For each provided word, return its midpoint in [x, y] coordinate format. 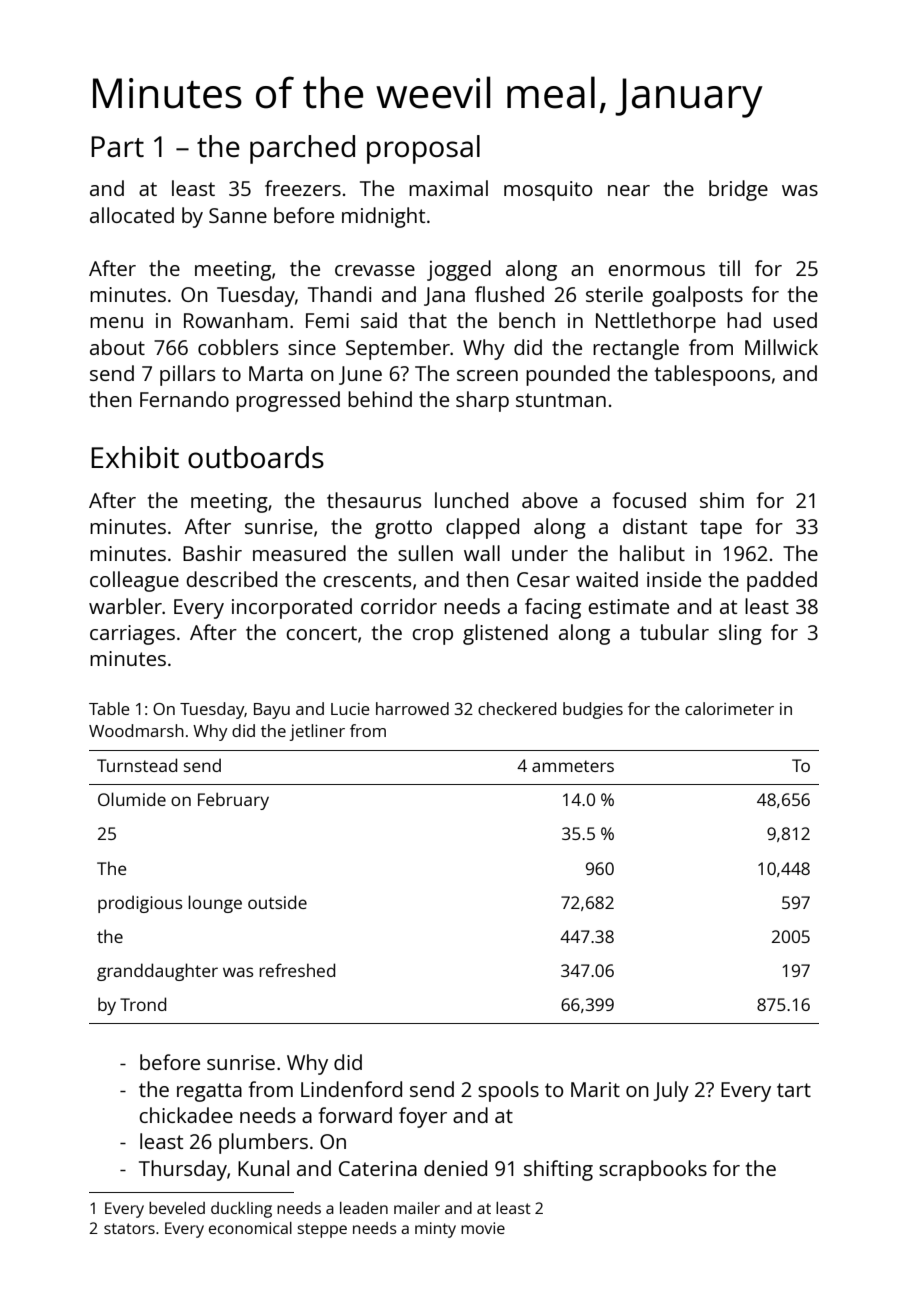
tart [794, 1090]
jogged [459, 270]
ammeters [573, 766]
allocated [132, 215]
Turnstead [137, 765]
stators [129, 1228]
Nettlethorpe [656, 322]
